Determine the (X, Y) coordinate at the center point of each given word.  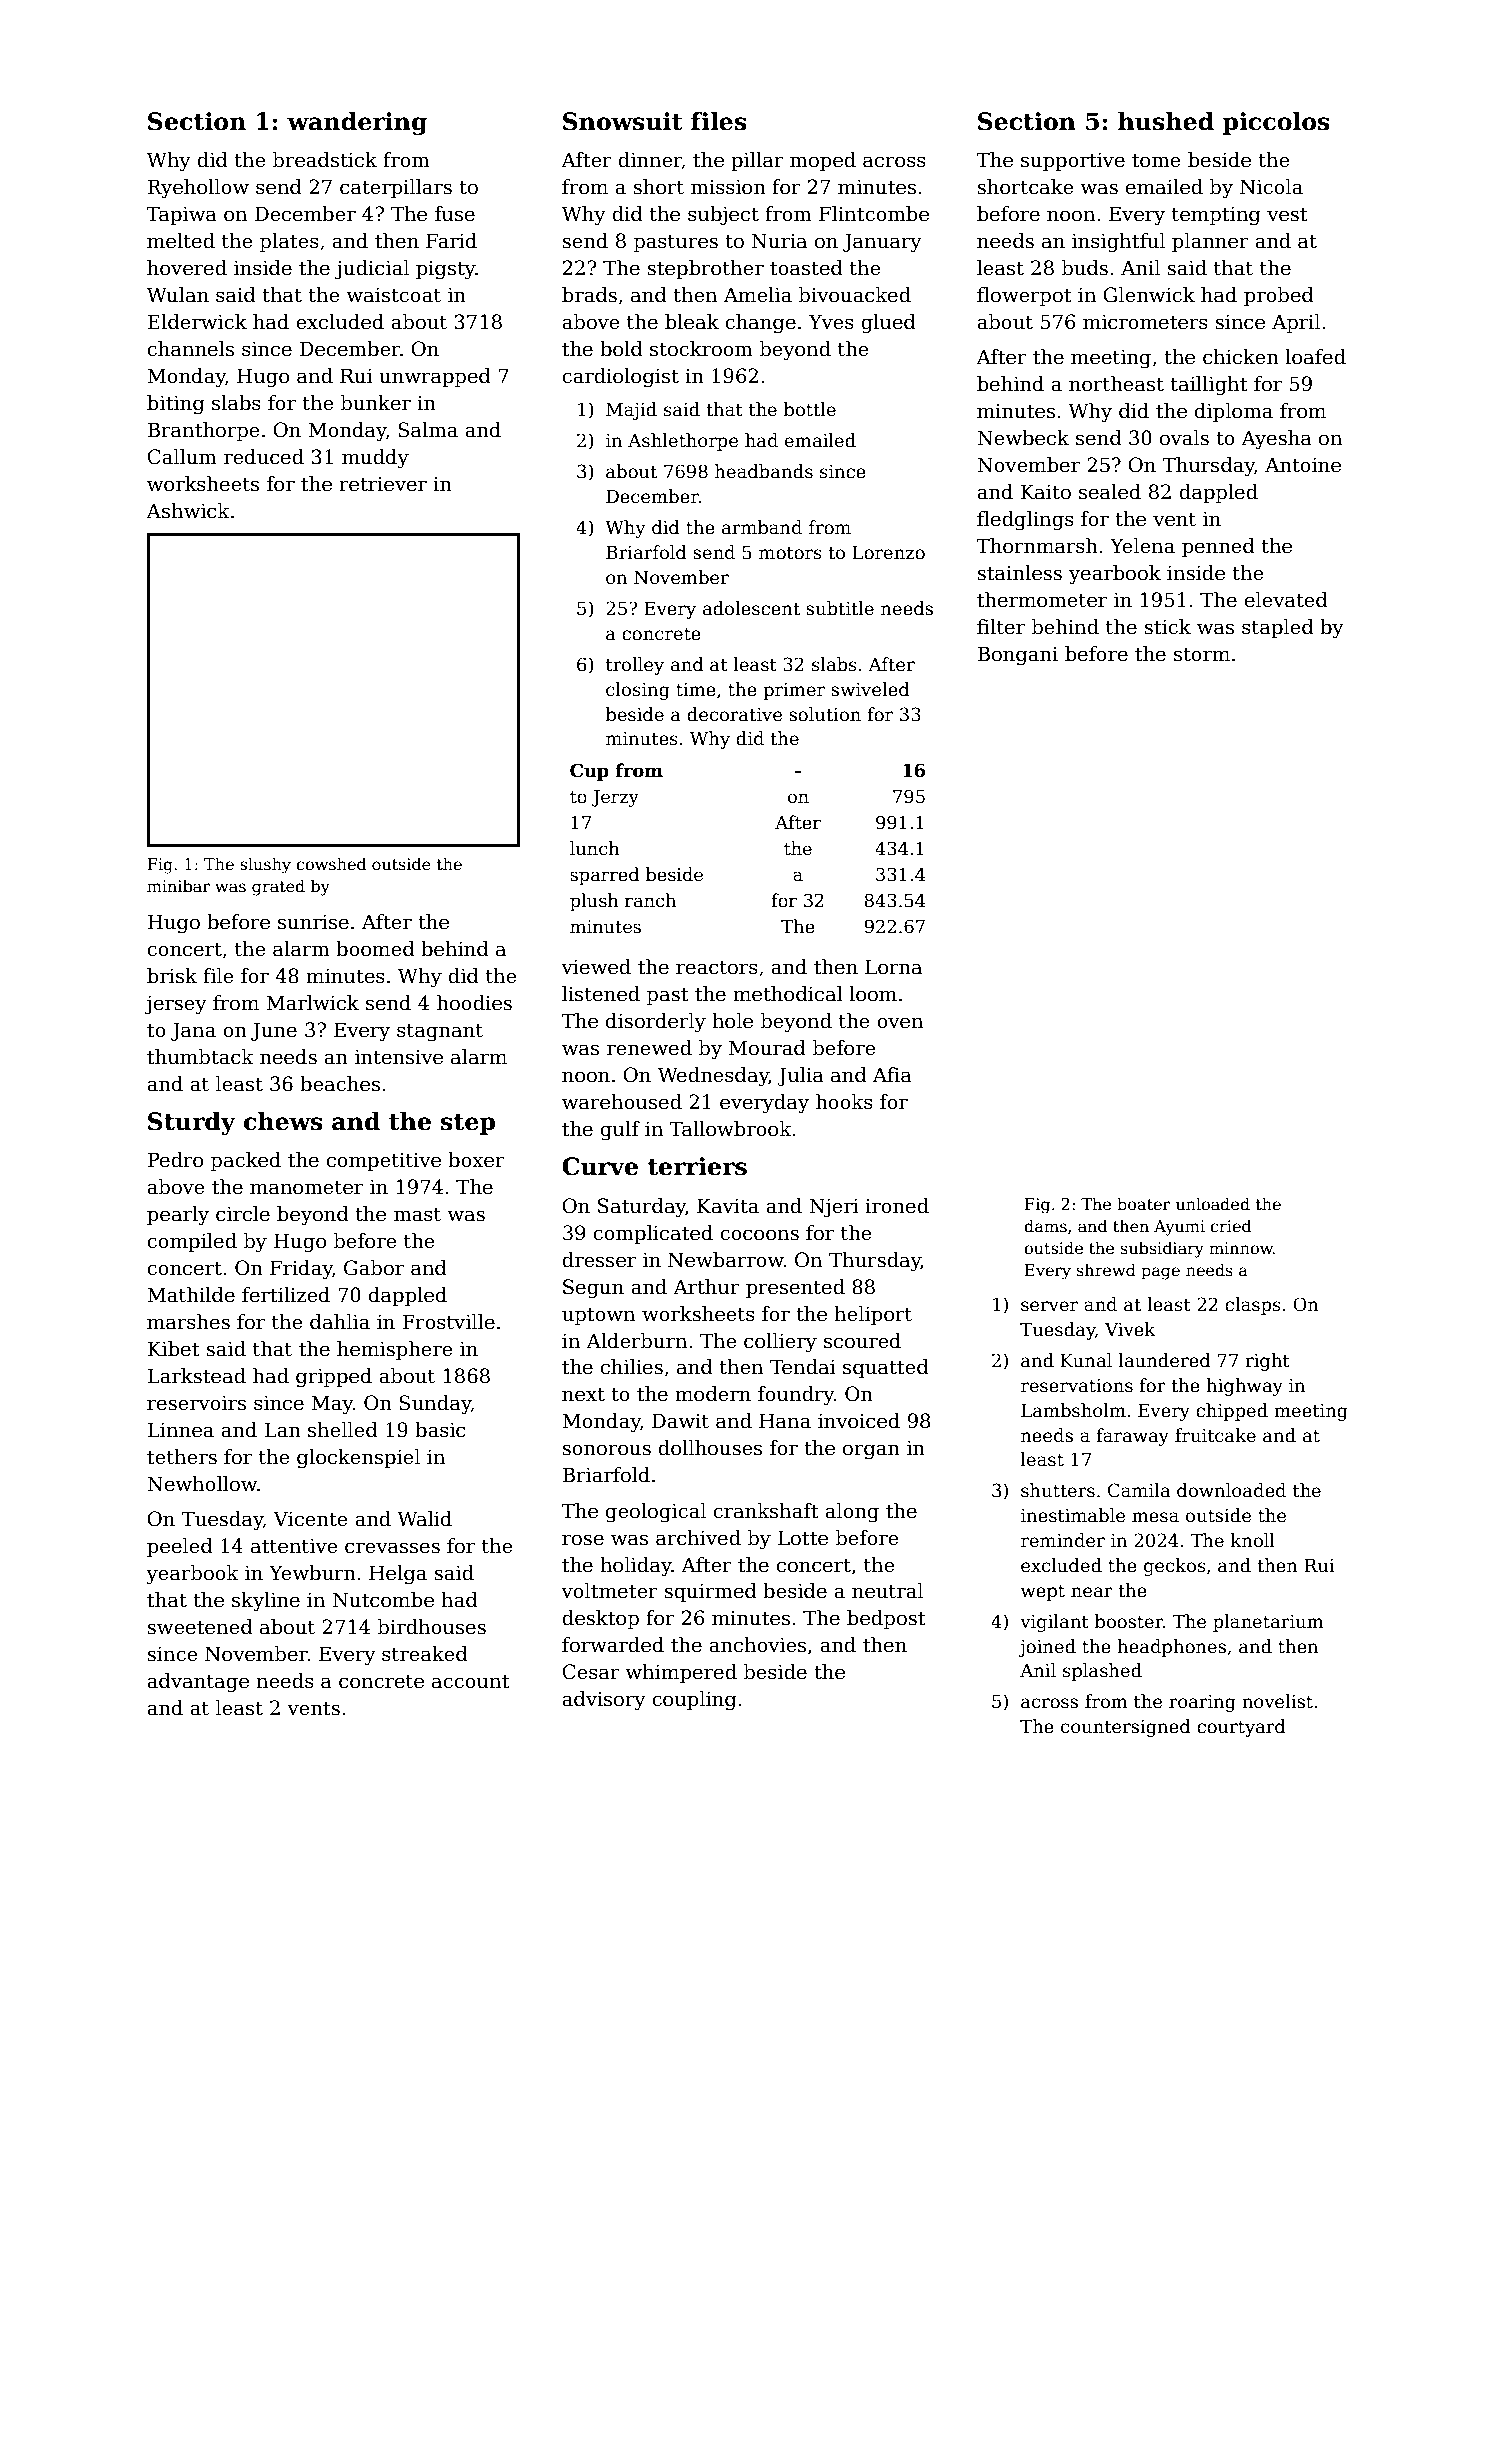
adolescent (751, 608)
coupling (694, 1701)
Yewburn (312, 1573)
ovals (1184, 438)
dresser (599, 1260)
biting (176, 405)
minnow (1241, 1248)
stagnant (440, 1033)
